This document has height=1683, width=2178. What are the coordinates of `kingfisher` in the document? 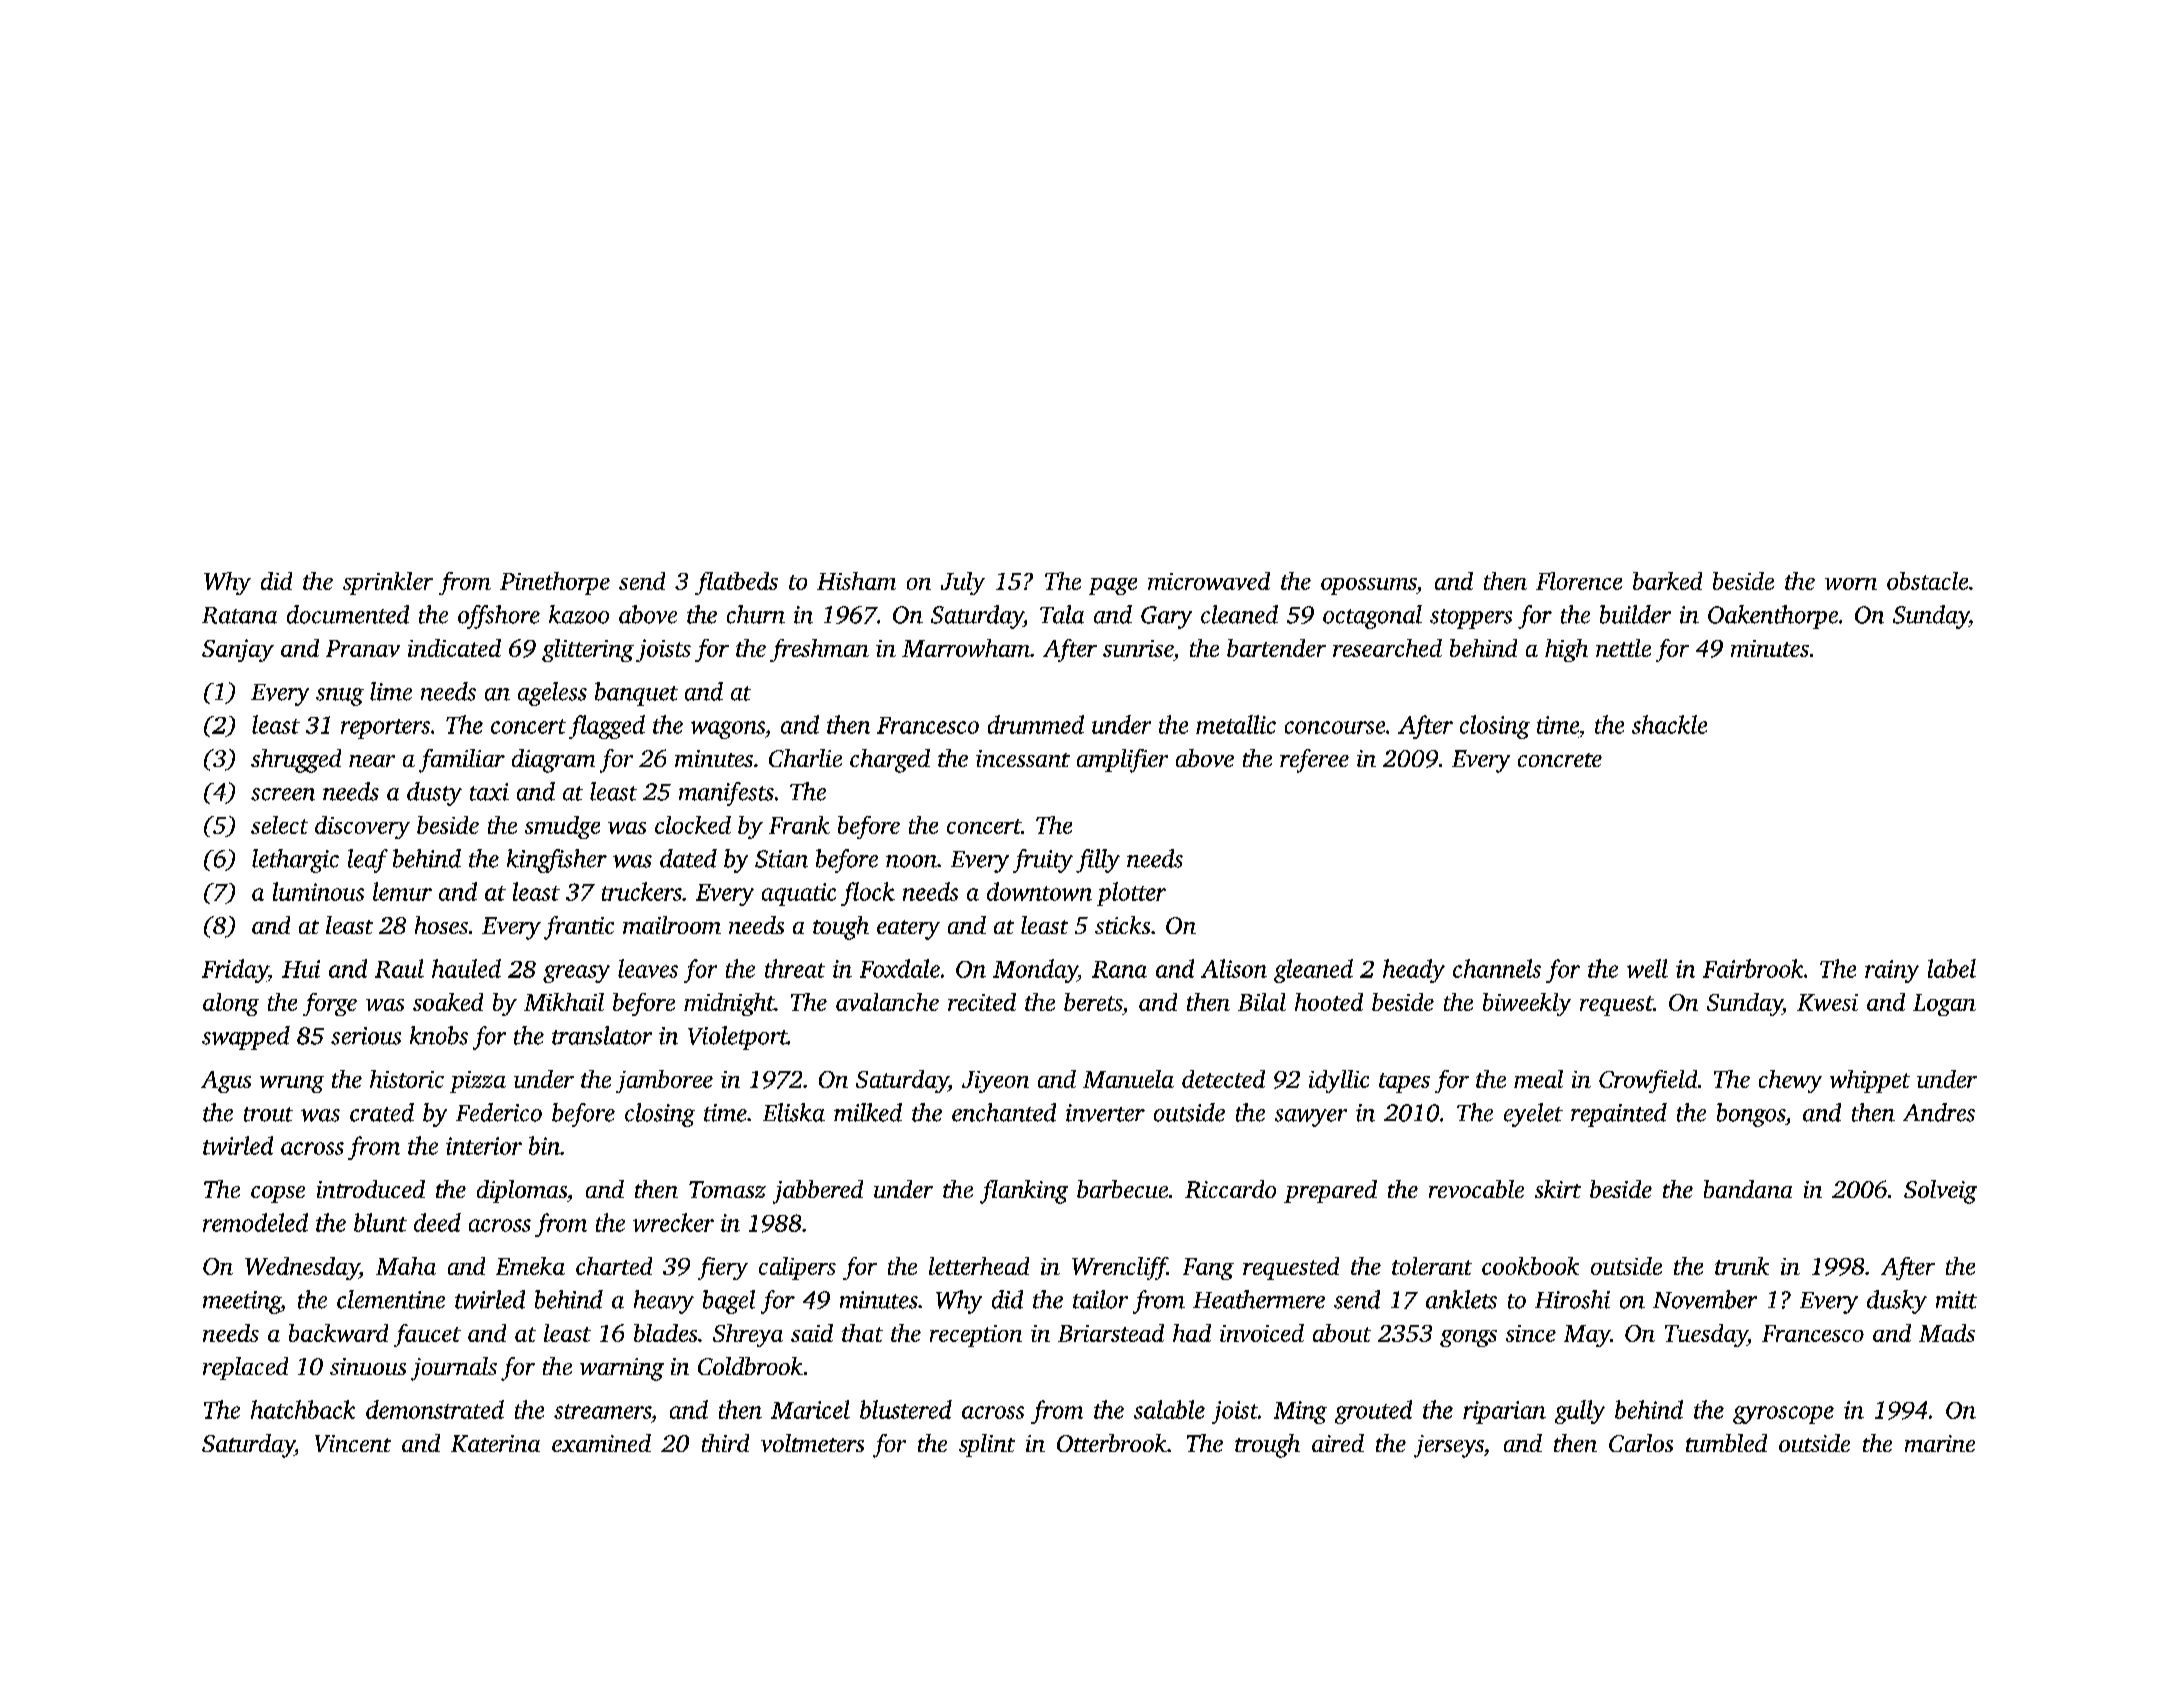 It's located at (557, 861).
